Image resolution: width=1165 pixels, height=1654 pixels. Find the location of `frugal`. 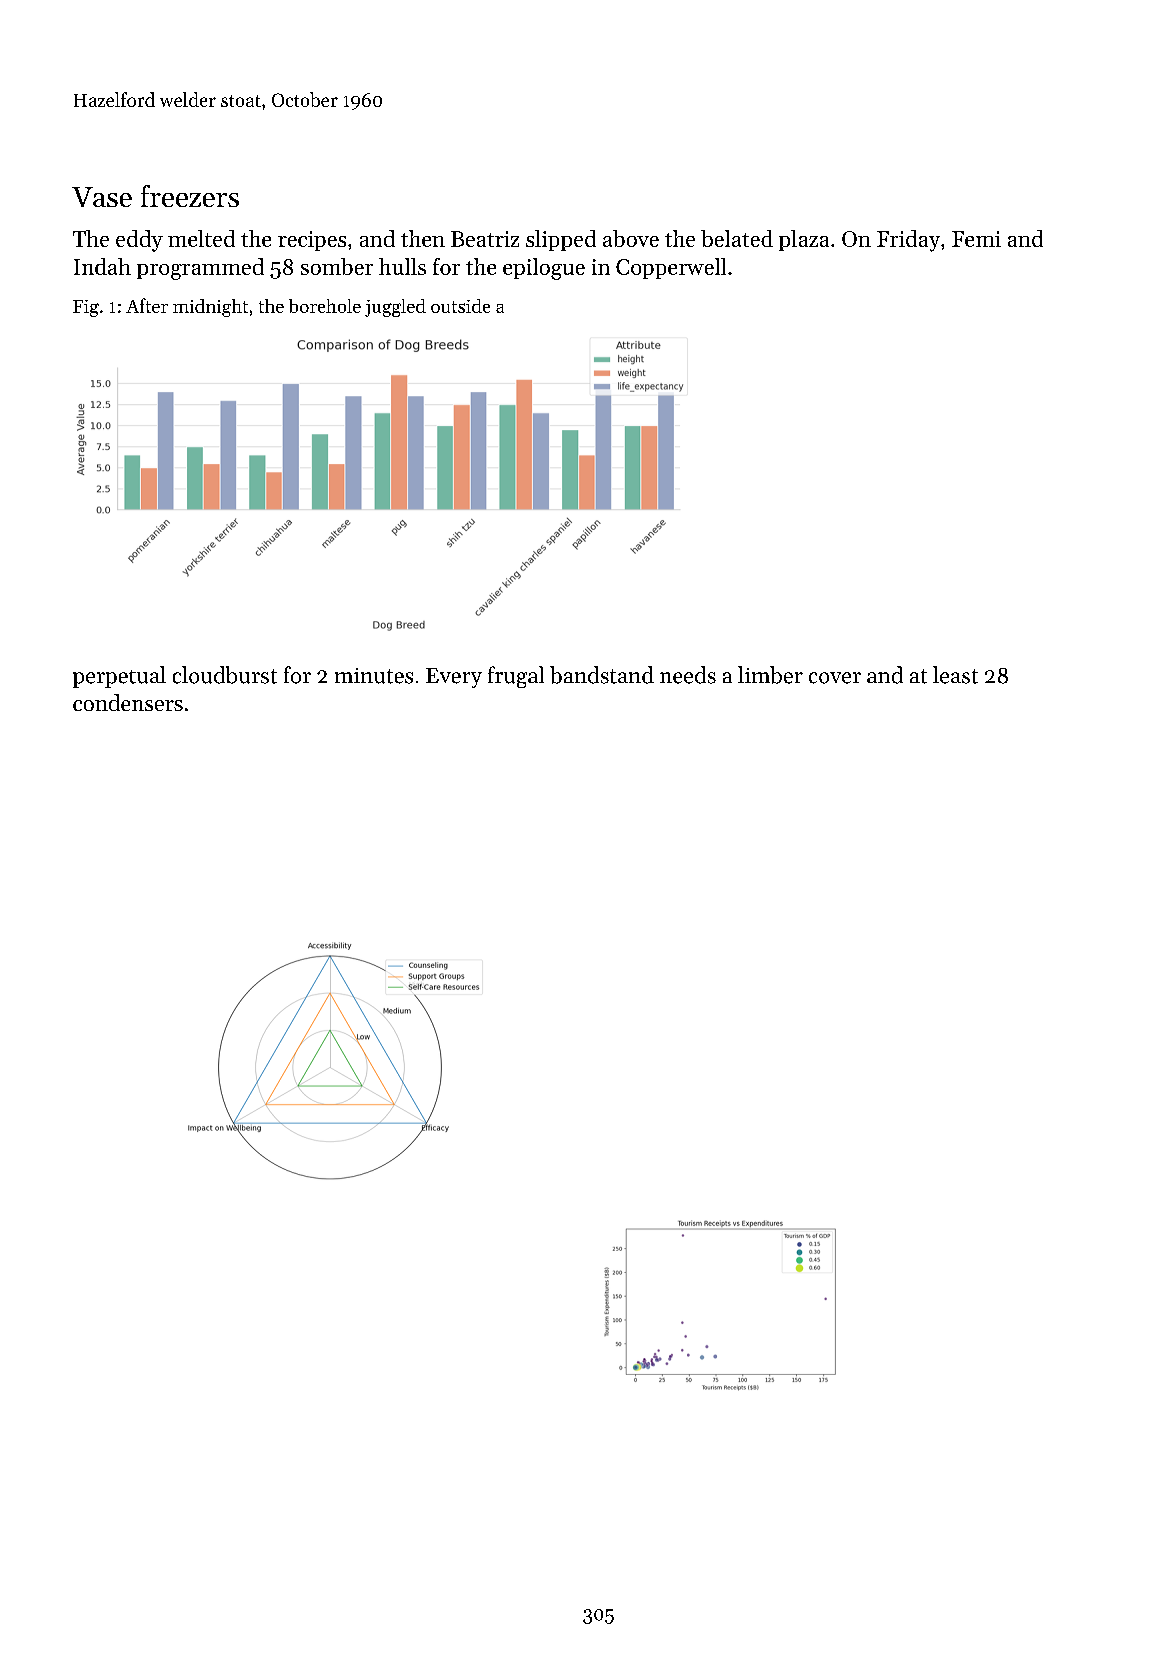

frugal is located at coordinates (516, 677).
